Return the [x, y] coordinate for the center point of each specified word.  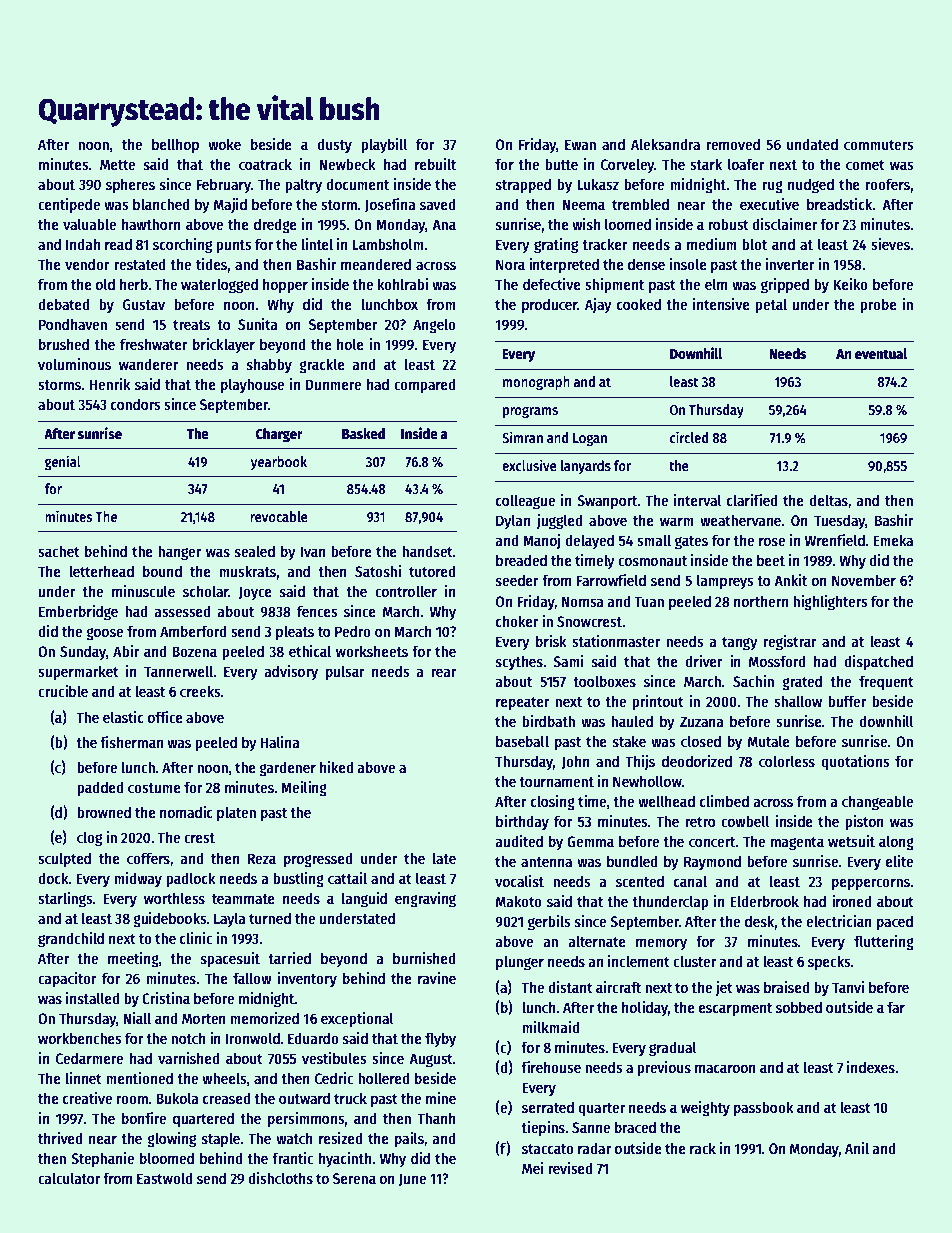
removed [733, 144]
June [412, 1179]
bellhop [175, 145]
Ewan [580, 144]
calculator [69, 1178]
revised [570, 1168]
